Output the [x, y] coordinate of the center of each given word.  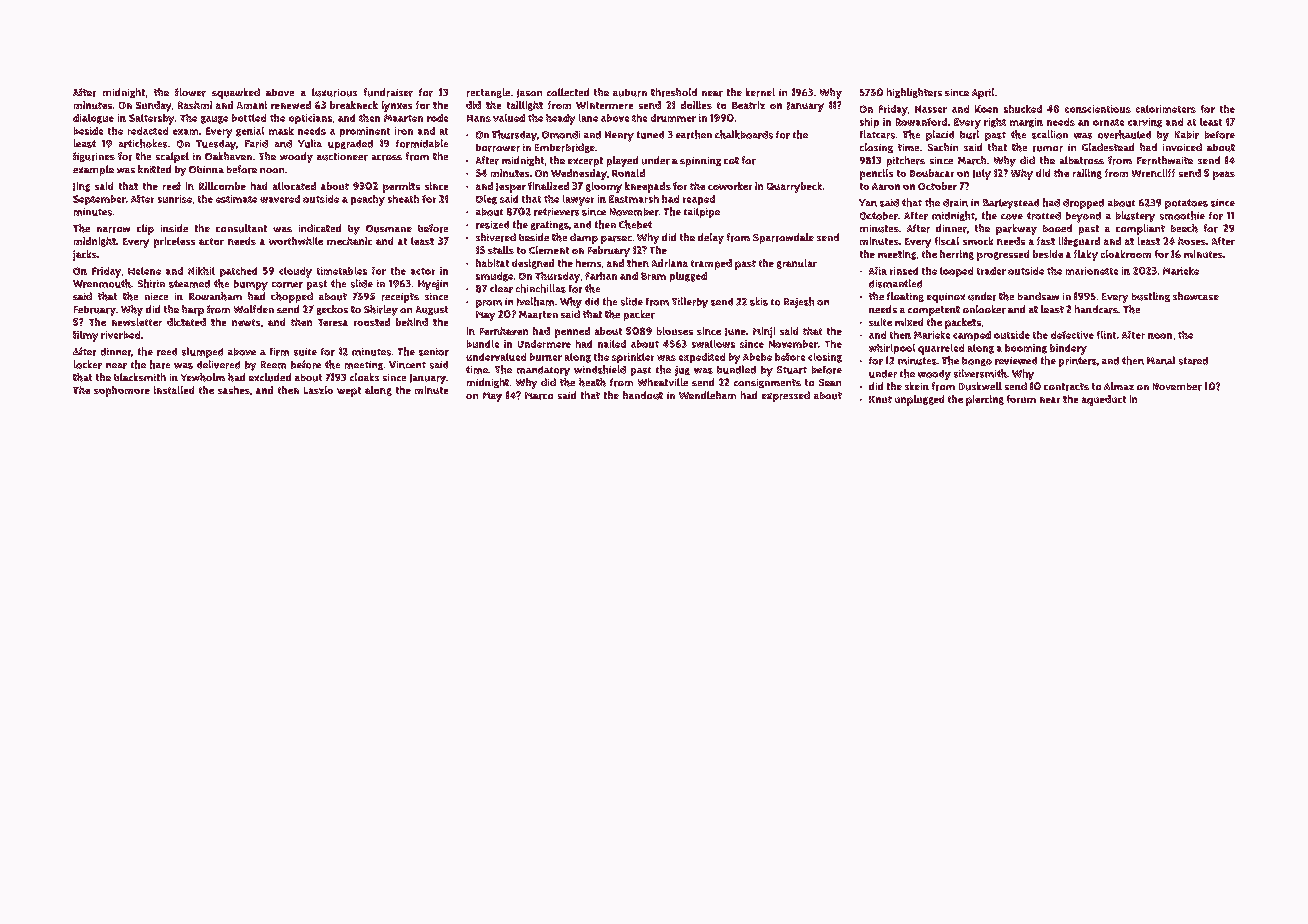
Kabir [1187, 135]
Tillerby [690, 302]
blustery [1135, 216]
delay [711, 238]
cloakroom [1126, 254]
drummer [673, 118]
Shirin [151, 283]
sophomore [122, 391]
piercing [985, 400]
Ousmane [389, 229]
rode [437, 118]
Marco [539, 396]
